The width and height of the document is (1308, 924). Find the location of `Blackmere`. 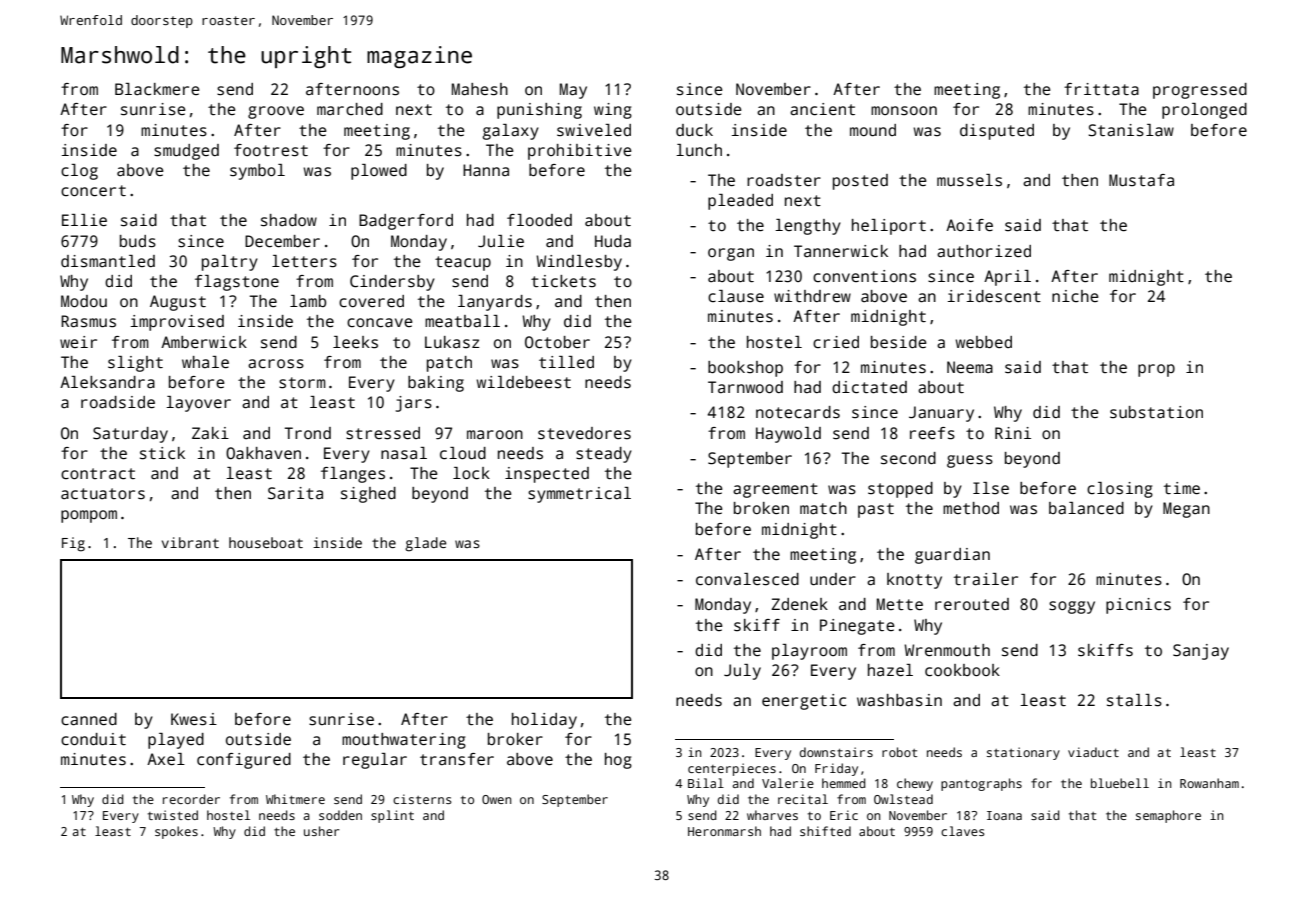

Blackmere is located at coordinates (157, 89).
